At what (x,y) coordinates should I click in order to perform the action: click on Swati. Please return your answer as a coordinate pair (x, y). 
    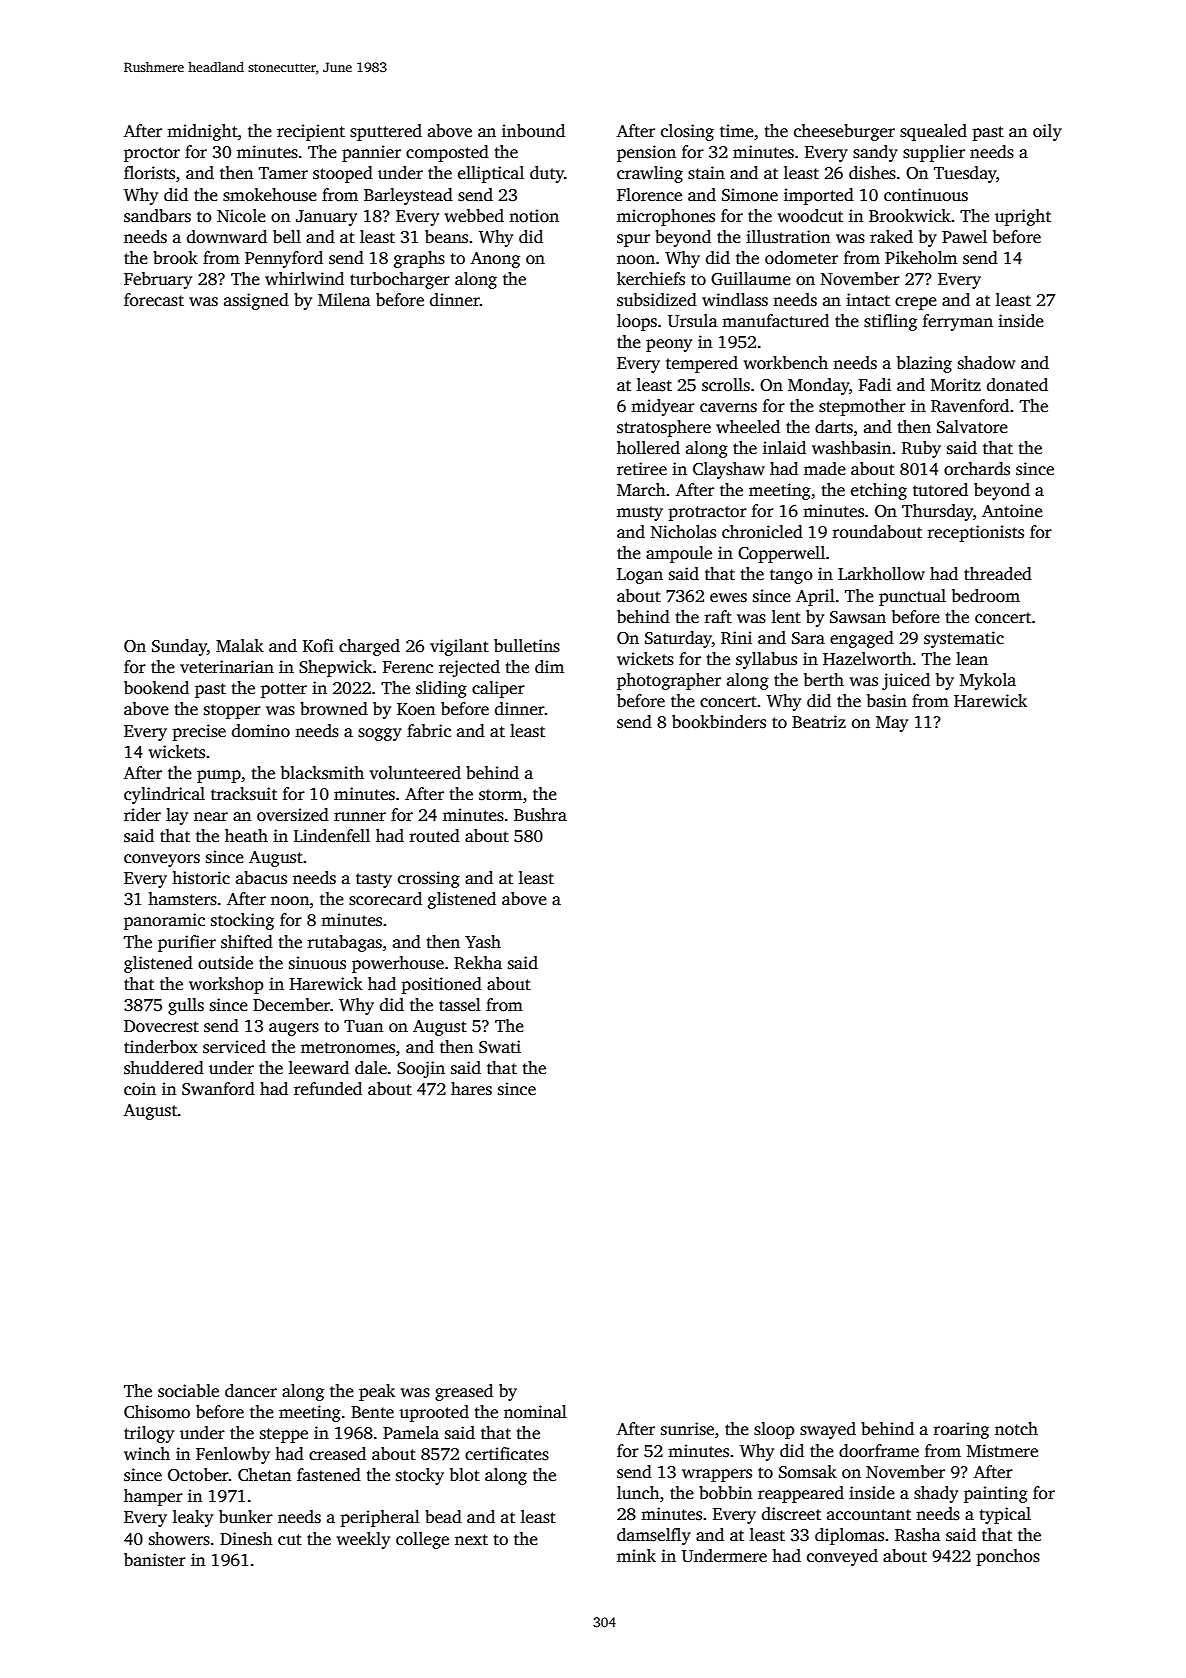
    Looking at the image, I should click on (500, 1047).
